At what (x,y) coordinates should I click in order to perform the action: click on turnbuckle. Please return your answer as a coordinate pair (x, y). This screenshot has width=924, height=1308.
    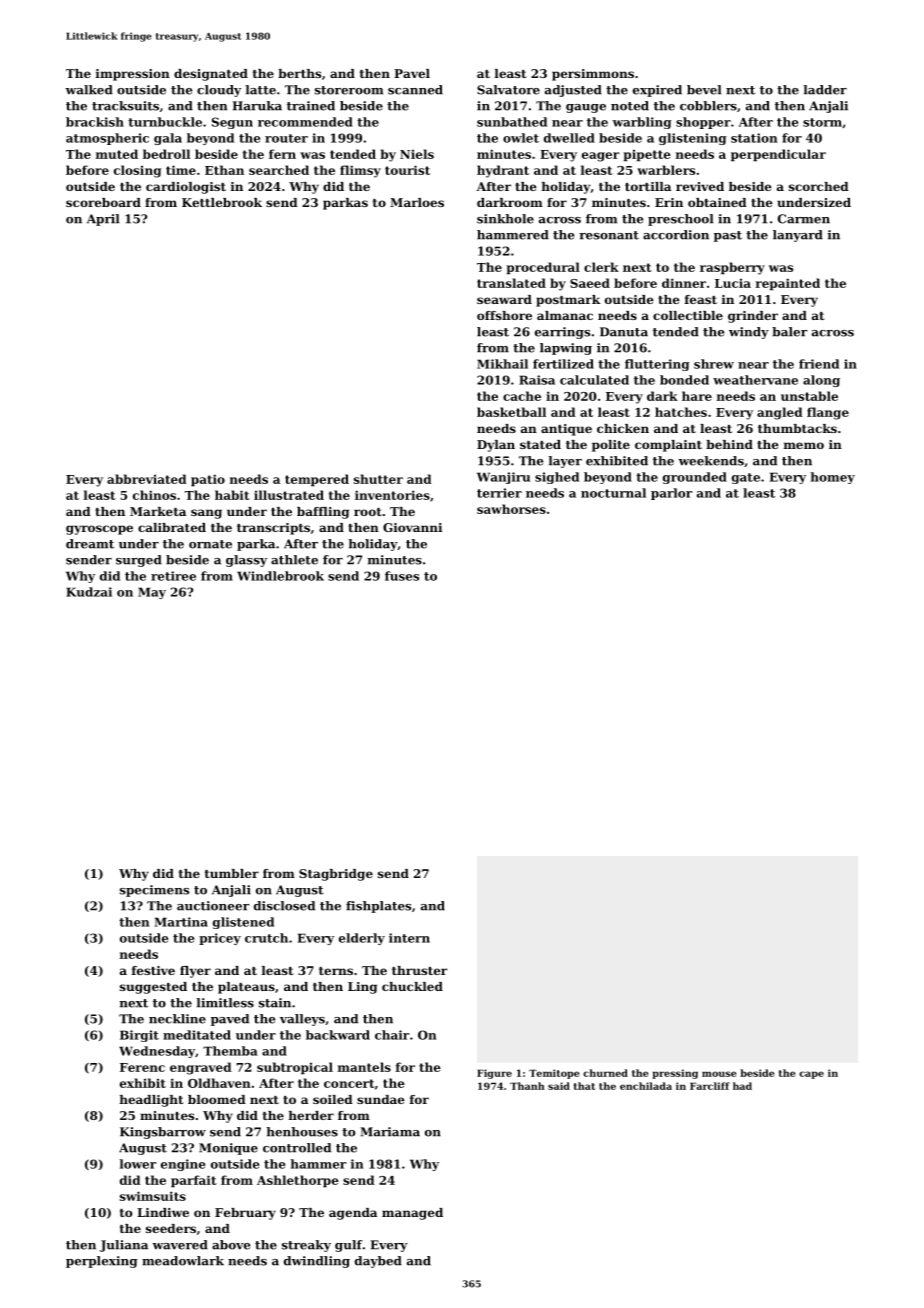
    Looking at the image, I should click on (165, 122).
